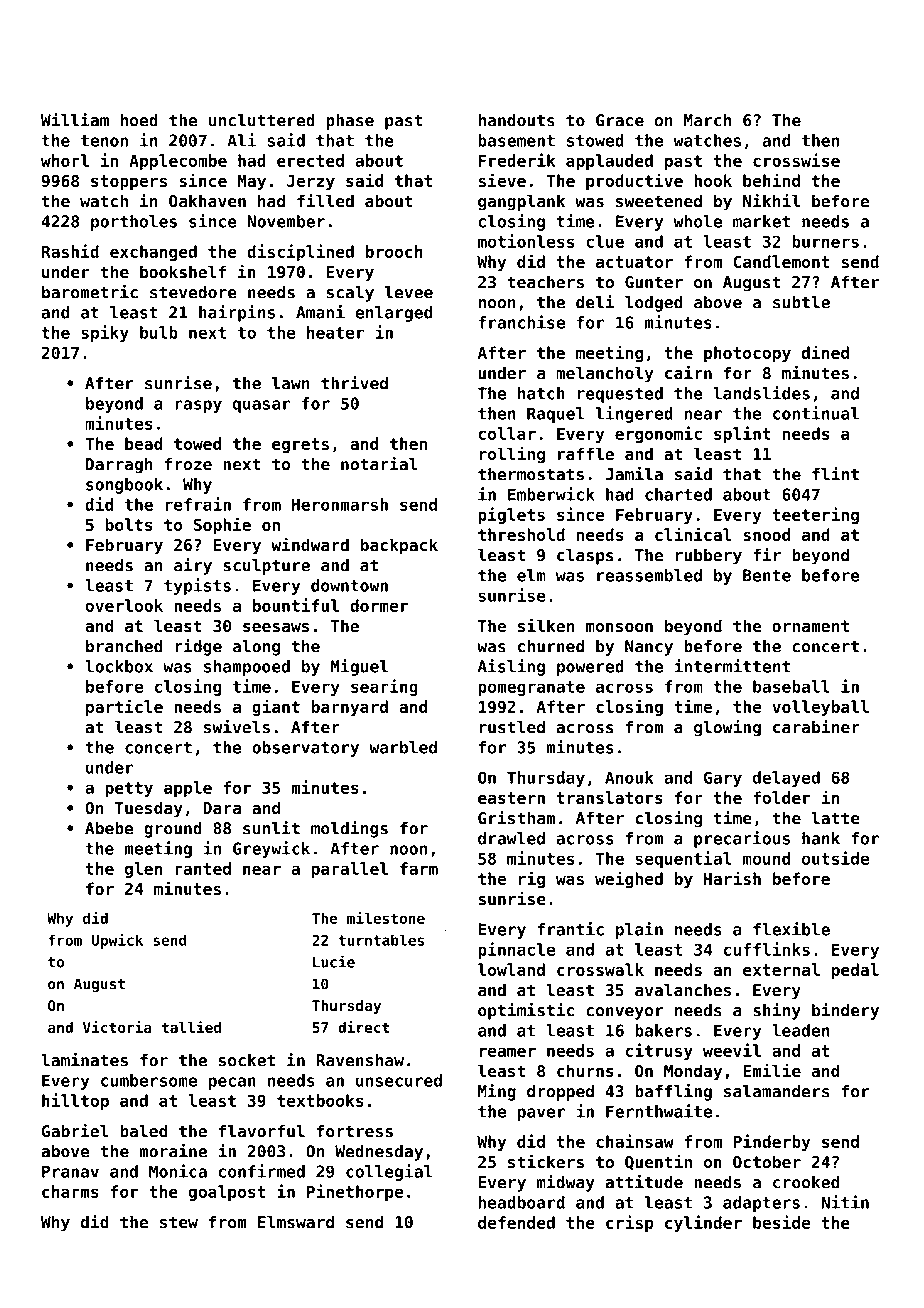 Image resolution: width=924 pixels, height=1308 pixels. Describe the element at coordinates (262, 120) in the page. I see `uncluttered` at that location.
